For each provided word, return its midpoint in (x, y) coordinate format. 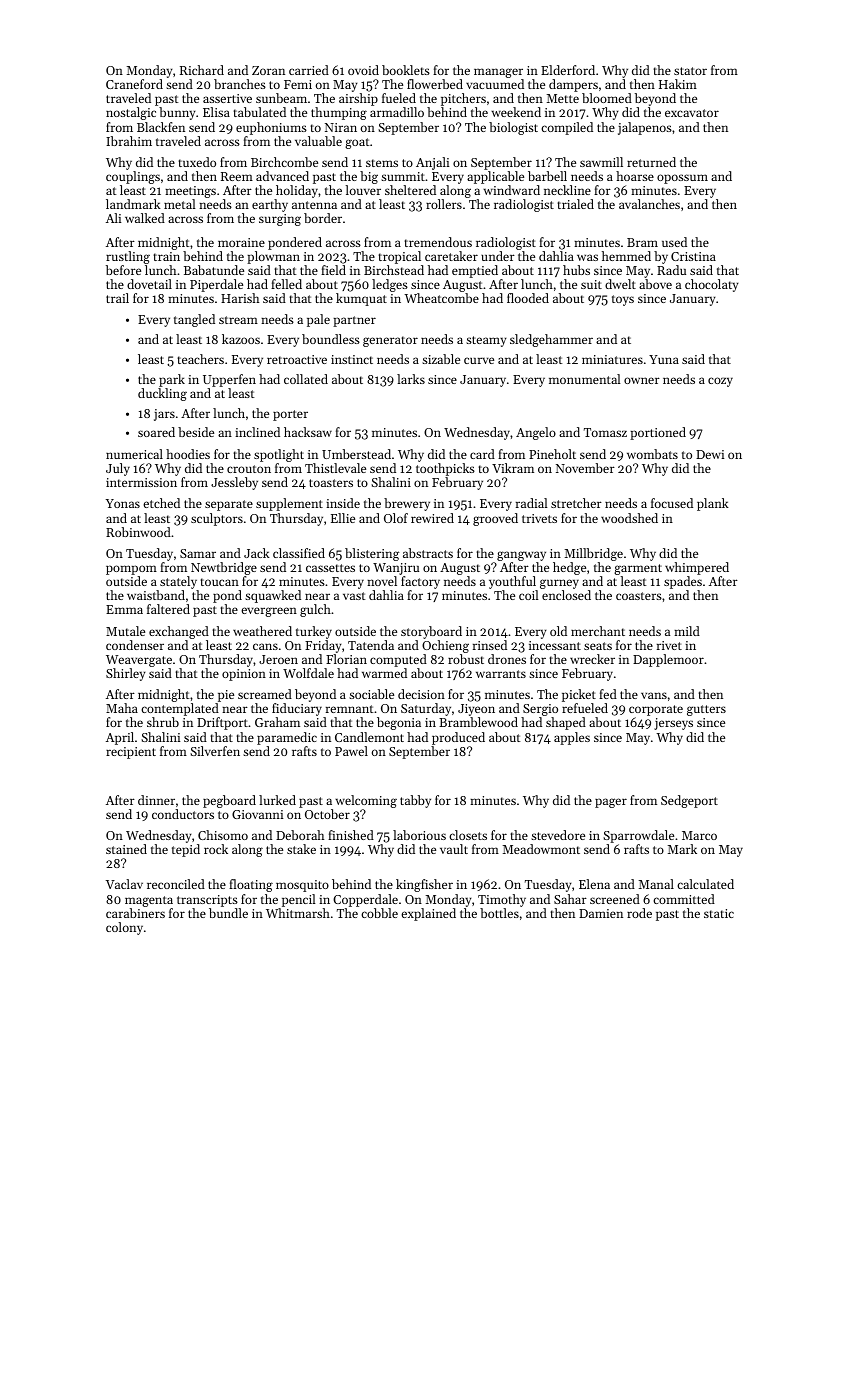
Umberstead (356, 454)
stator (690, 71)
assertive (227, 98)
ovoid (363, 70)
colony (124, 928)
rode (639, 913)
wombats (652, 454)
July (118, 469)
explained (428, 914)
